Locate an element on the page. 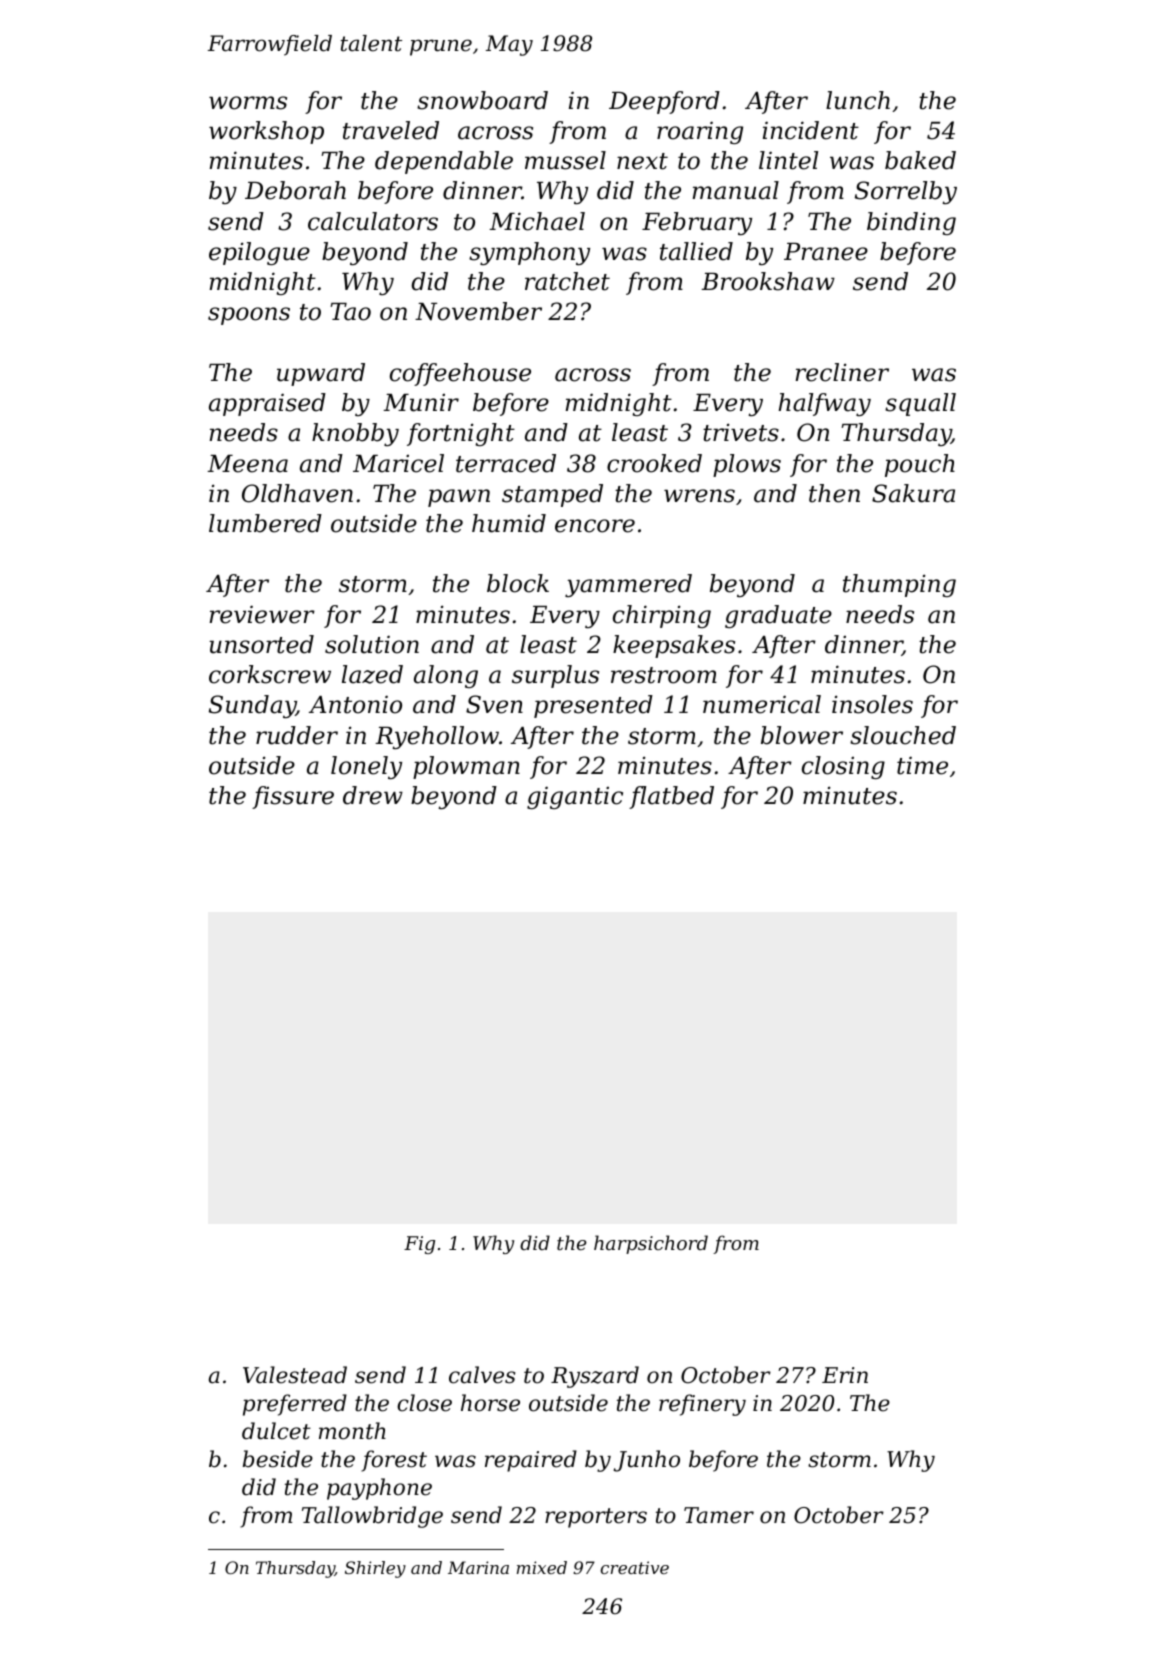  baked is located at coordinates (920, 160).
